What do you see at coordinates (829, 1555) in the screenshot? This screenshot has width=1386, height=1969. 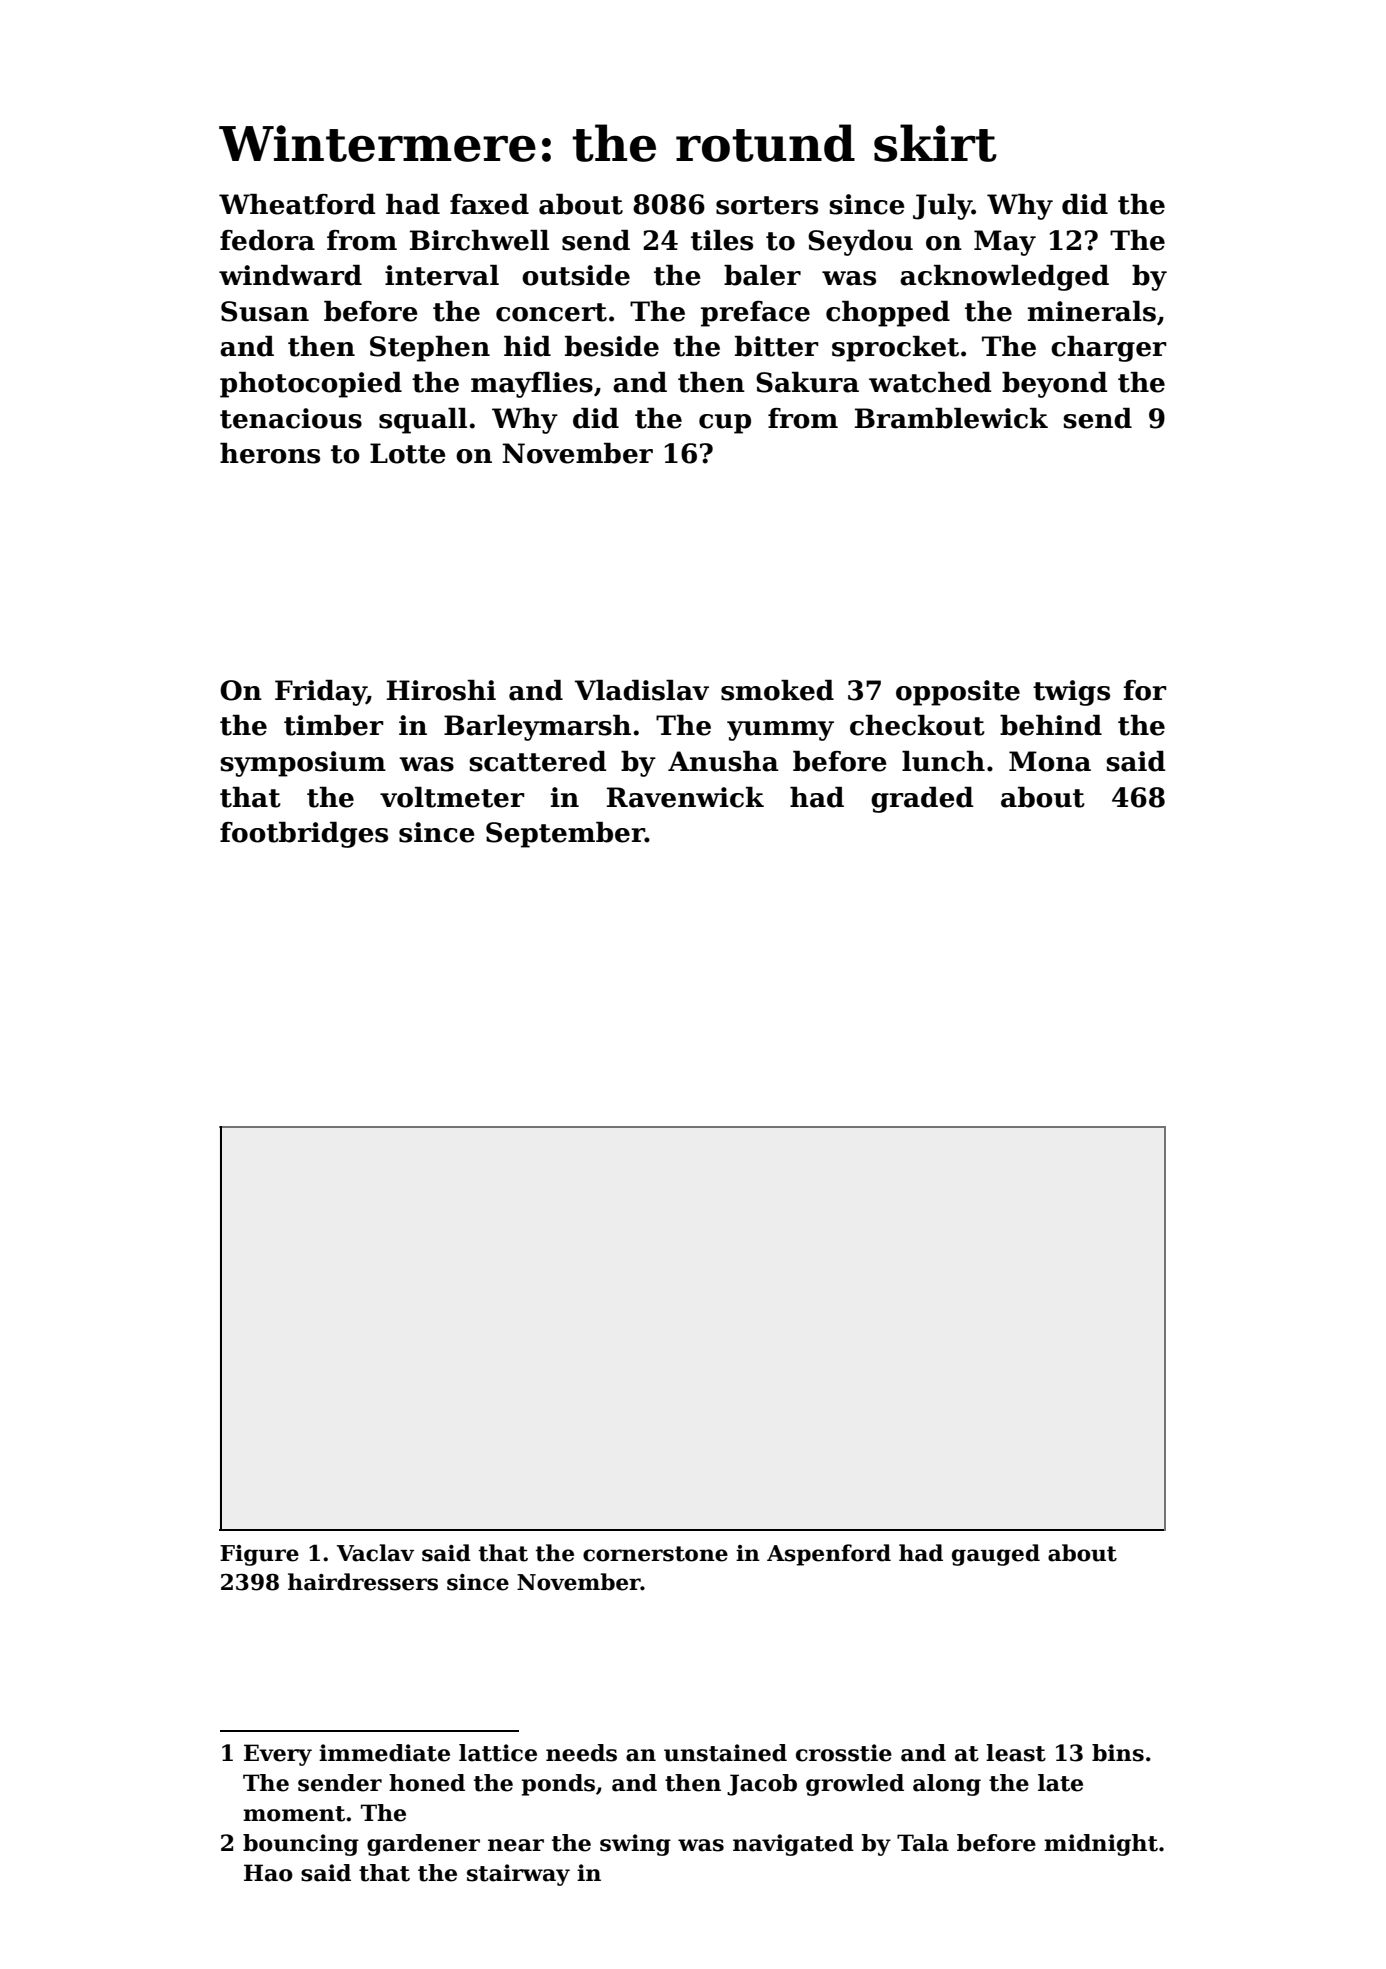 I see `Aspenford` at bounding box center [829, 1555].
